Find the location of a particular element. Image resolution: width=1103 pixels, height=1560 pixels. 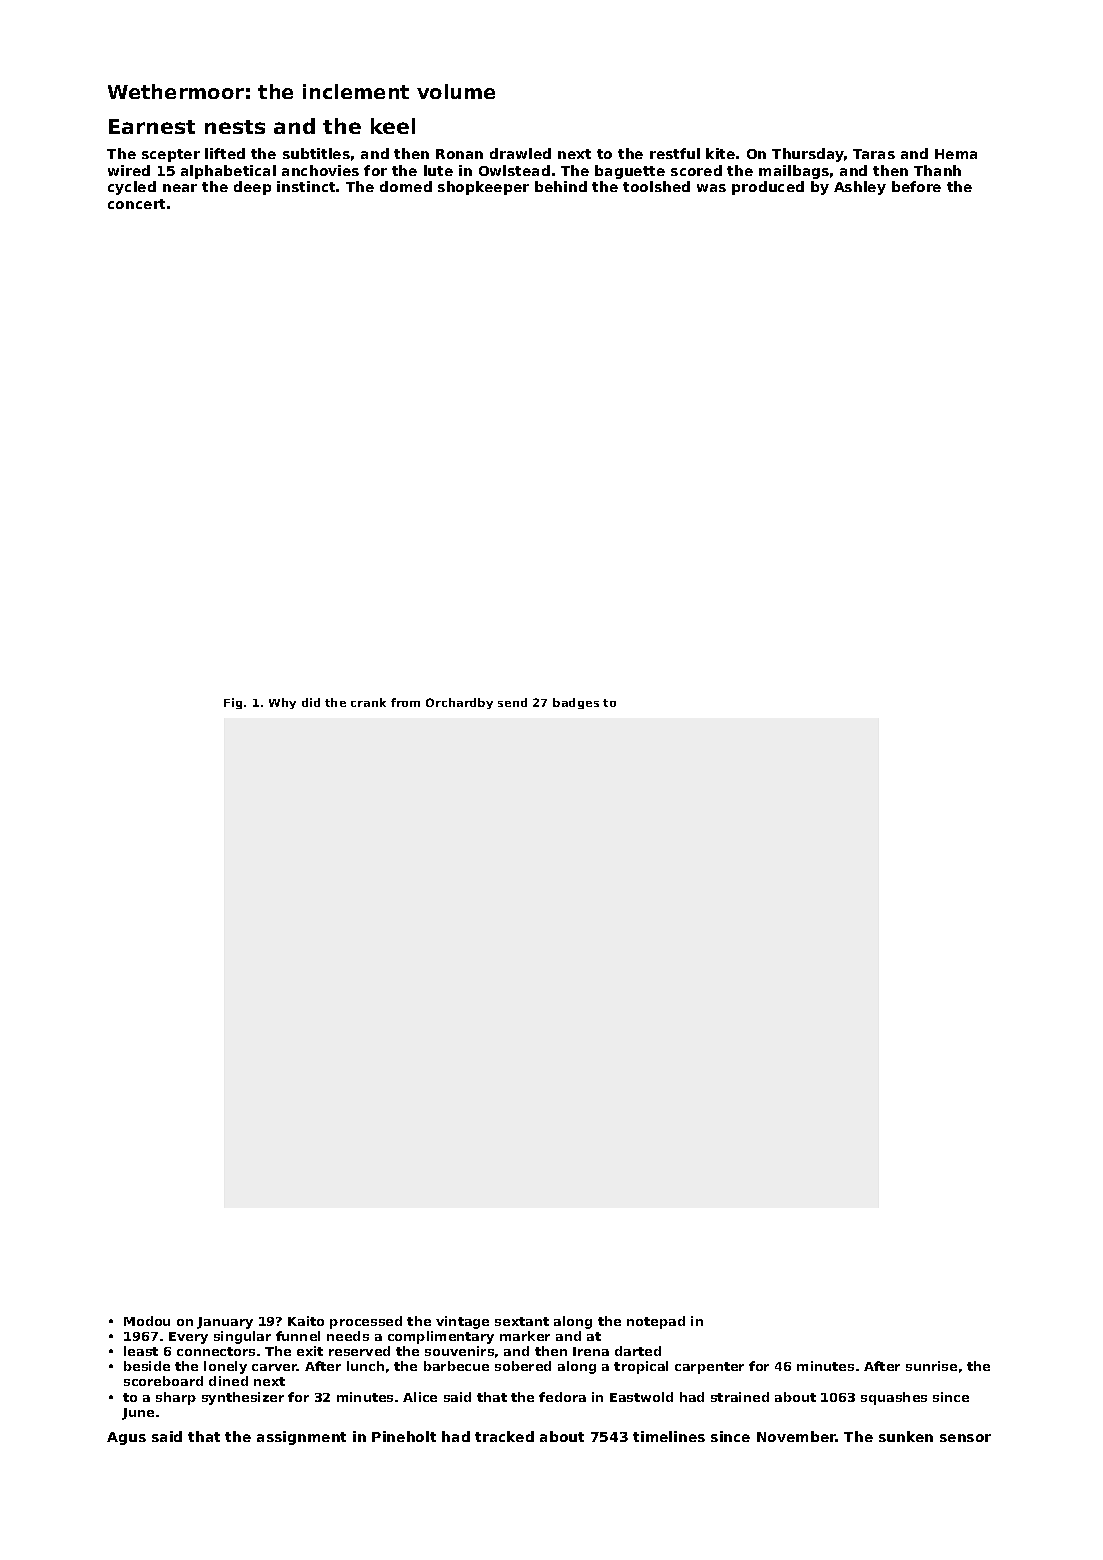

lunch is located at coordinates (365, 1366).
